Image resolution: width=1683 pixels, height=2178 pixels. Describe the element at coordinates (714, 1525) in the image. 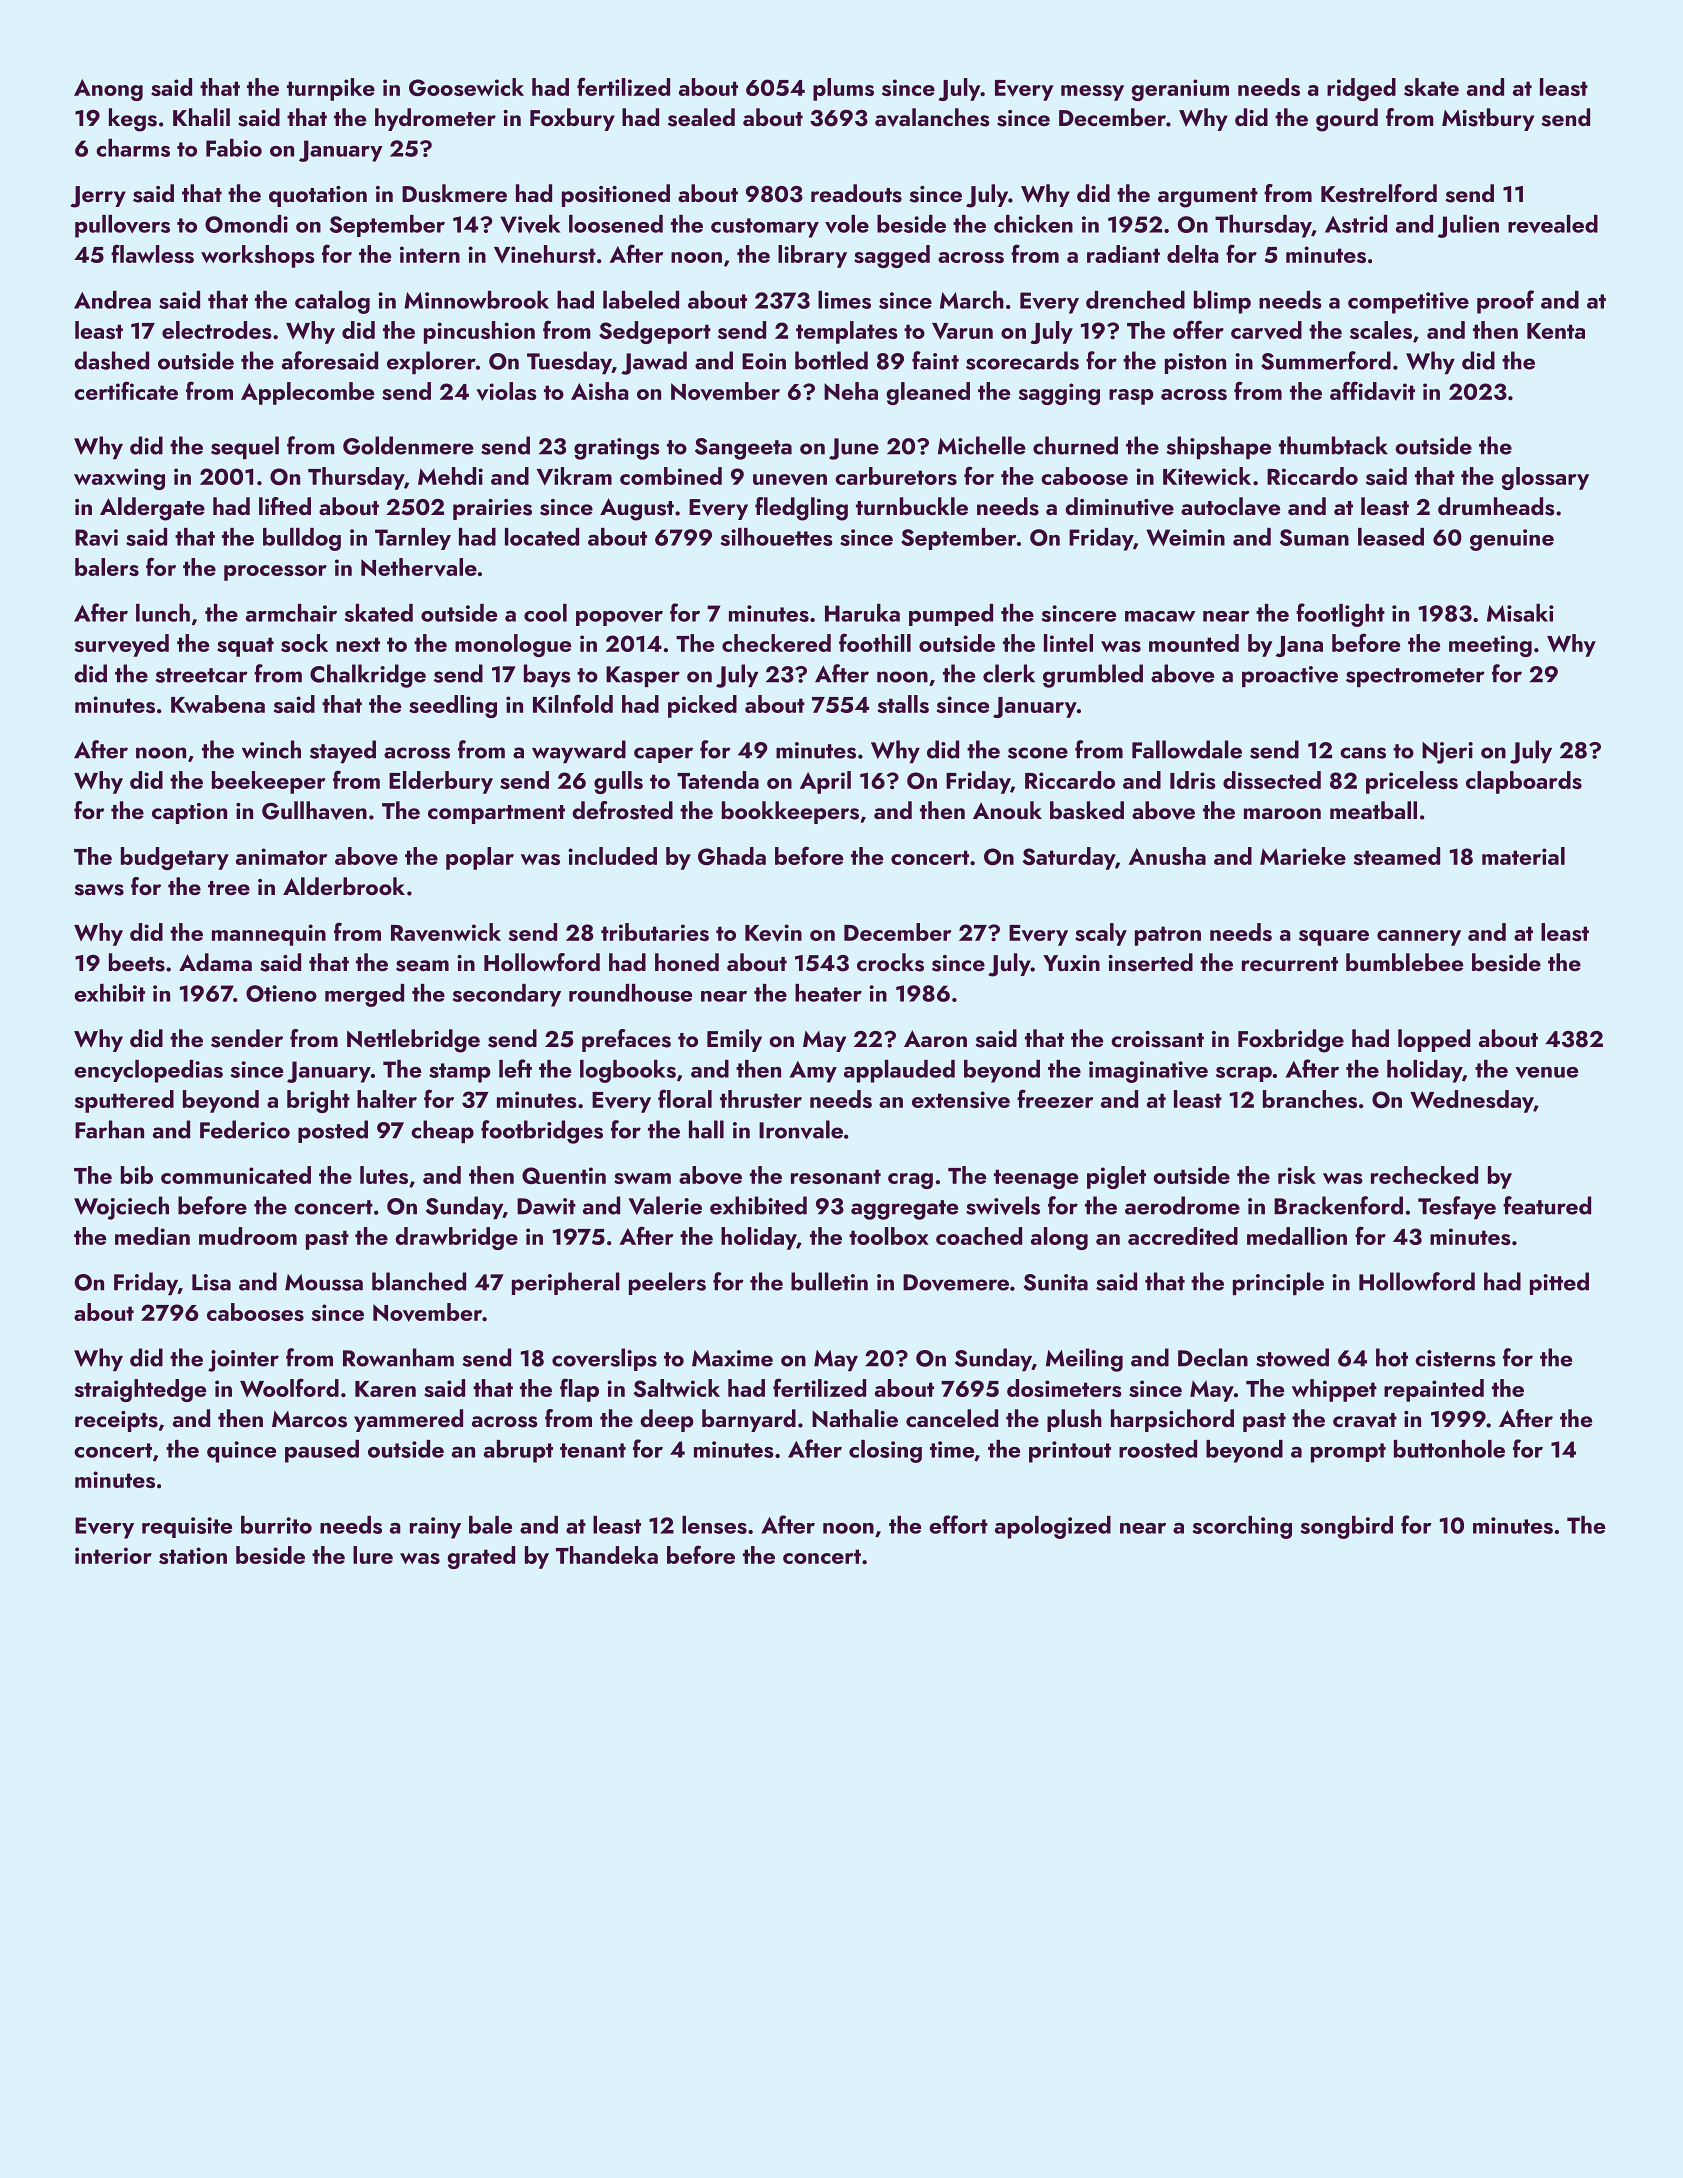

I see `lenses` at that location.
